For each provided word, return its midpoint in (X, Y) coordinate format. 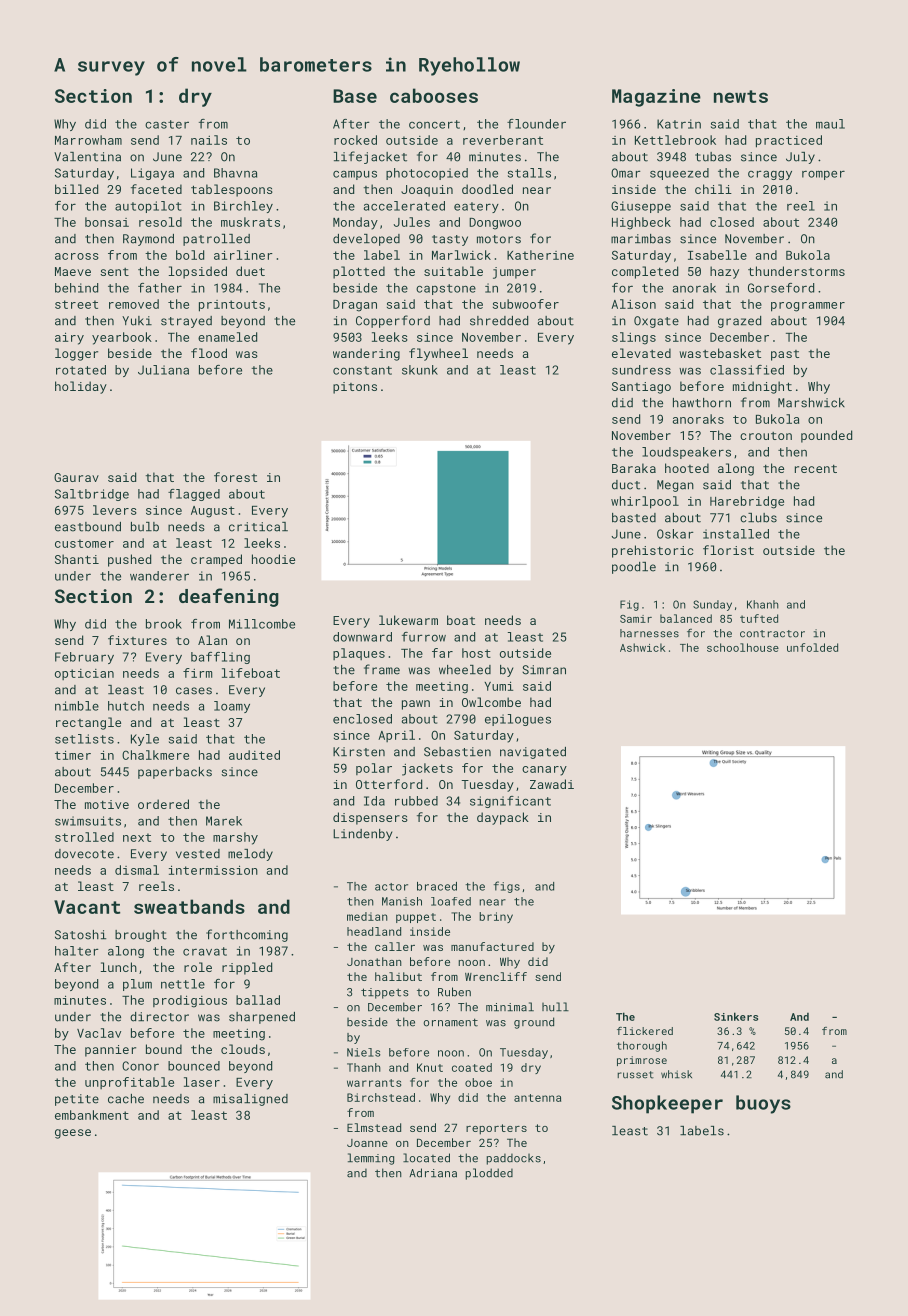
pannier (110, 1051)
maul (830, 124)
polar (374, 769)
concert (434, 124)
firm (197, 673)
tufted (759, 618)
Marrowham (88, 140)
